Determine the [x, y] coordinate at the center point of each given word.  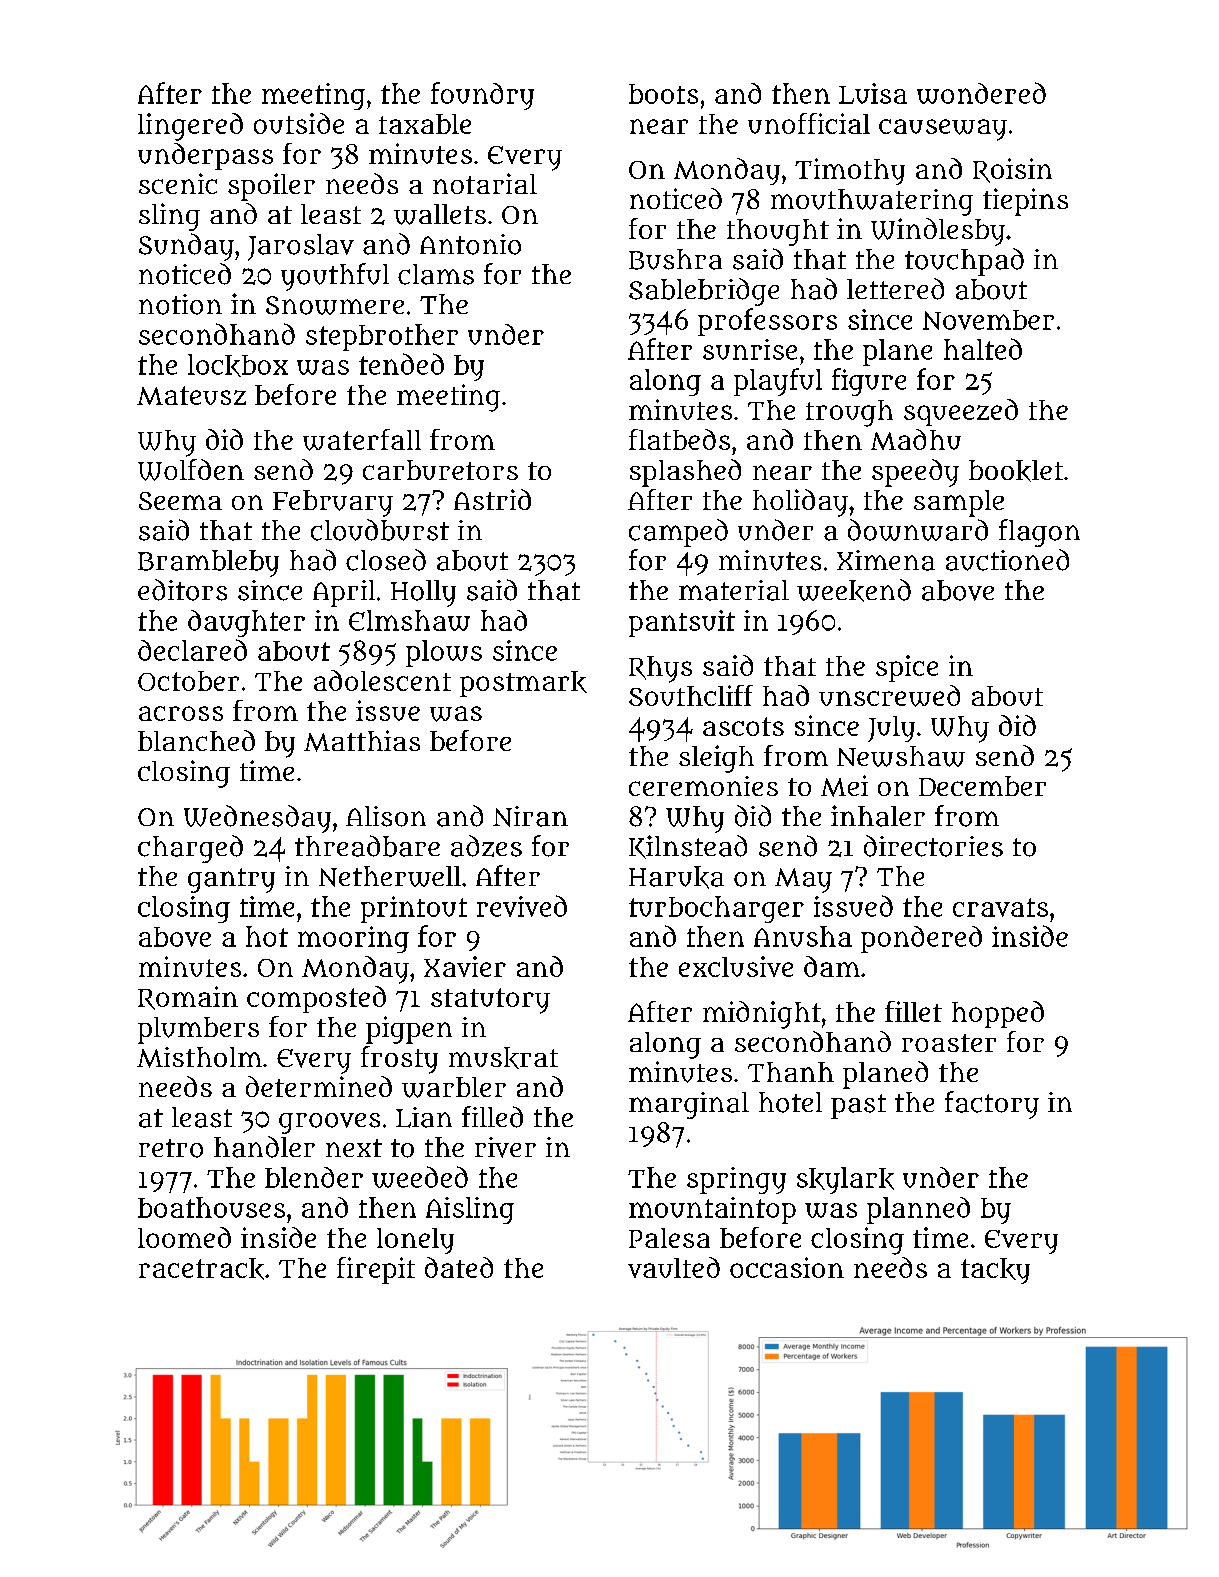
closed [386, 560]
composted [316, 999]
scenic [178, 183]
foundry [482, 96]
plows [444, 653]
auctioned [1007, 560]
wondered [981, 93]
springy [736, 1180]
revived [522, 906]
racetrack [201, 1269]
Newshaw [901, 756]
